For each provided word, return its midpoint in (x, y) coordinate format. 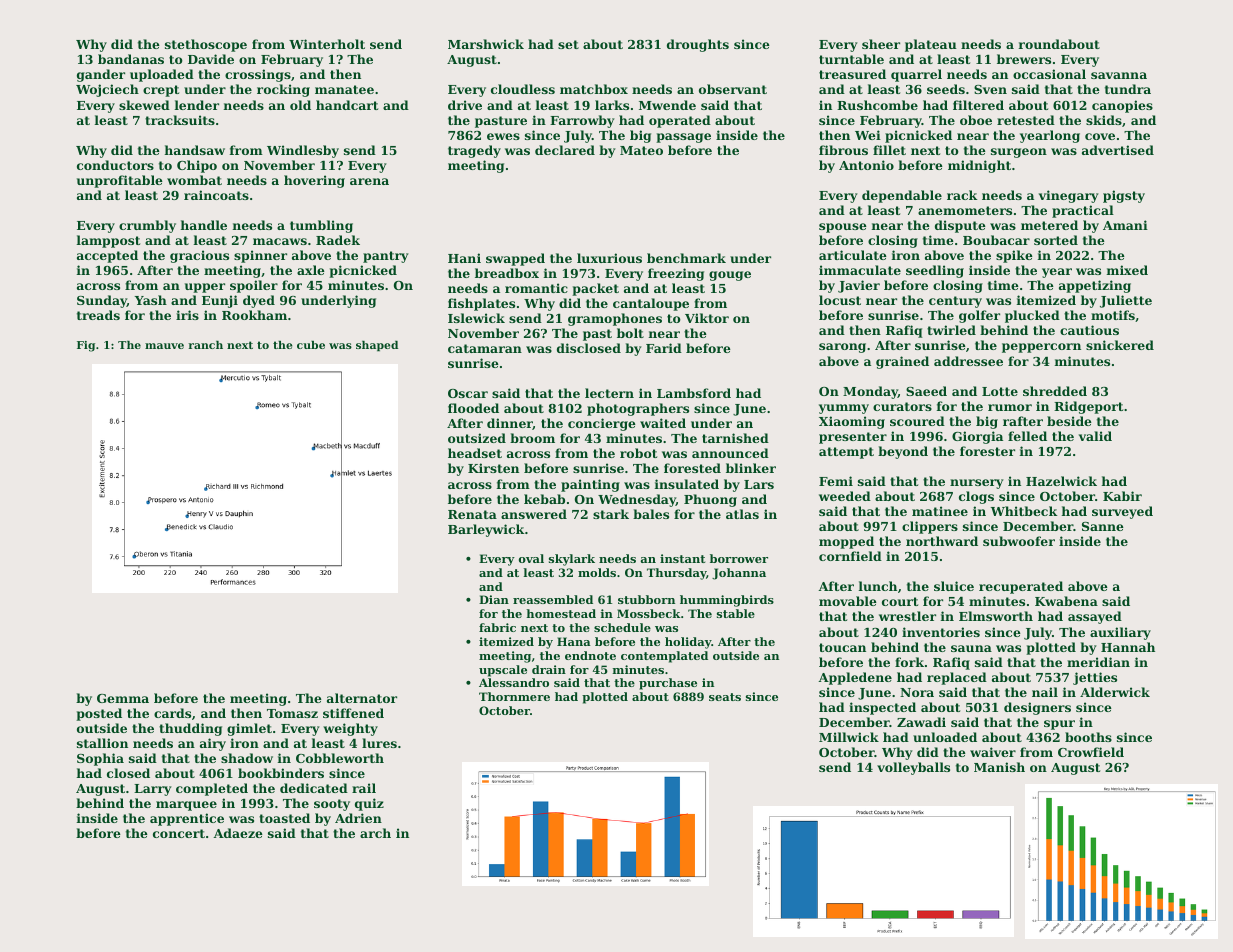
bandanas (131, 59)
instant (682, 558)
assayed (1095, 617)
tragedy (474, 151)
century (955, 302)
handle (204, 225)
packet (595, 289)
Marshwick (486, 44)
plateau (931, 45)
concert (179, 833)
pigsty (1124, 196)
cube (311, 345)
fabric (497, 627)
